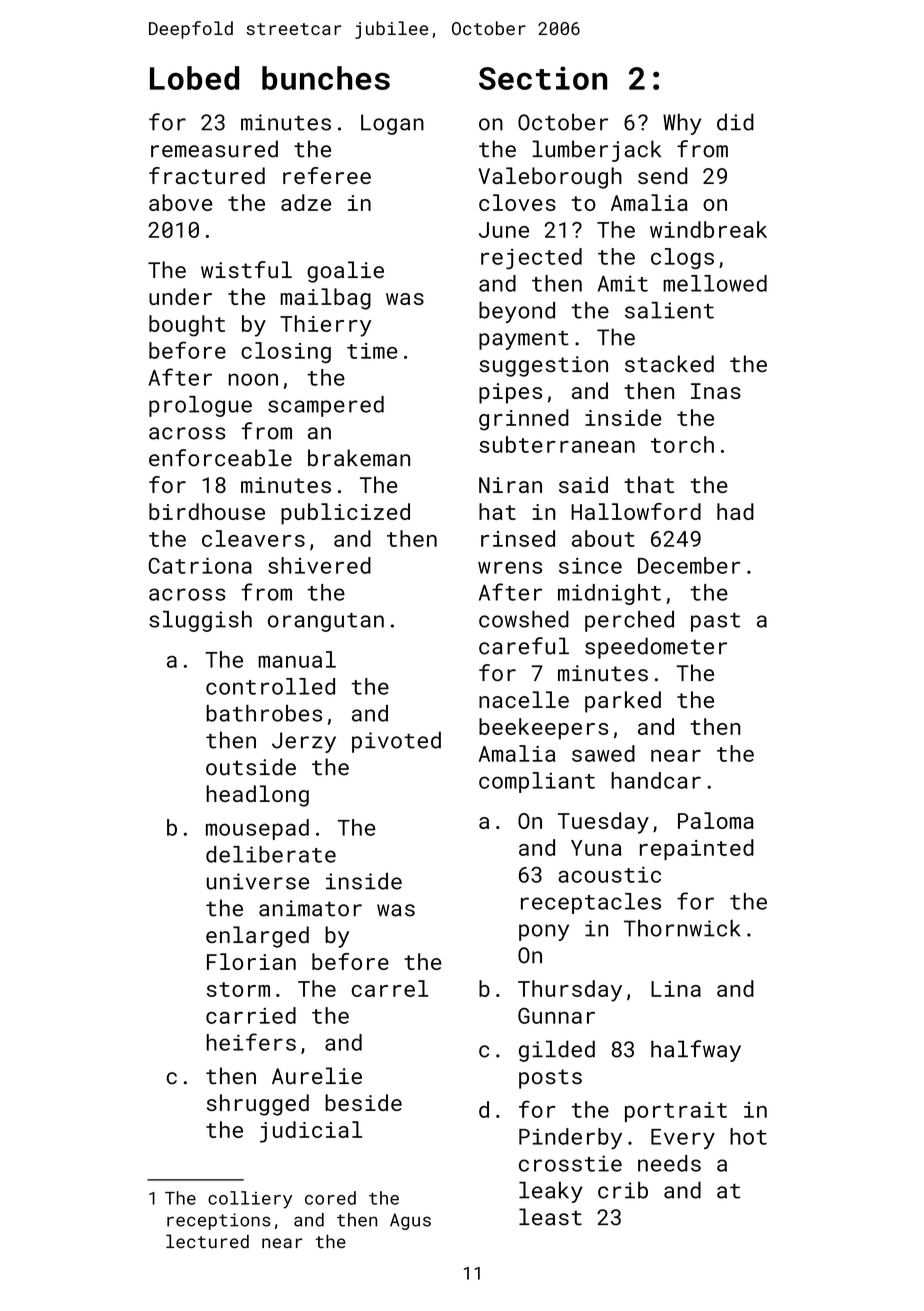 Image resolution: width=924 pixels, height=1311 pixels. I want to click on speedometer, so click(656, 648).
